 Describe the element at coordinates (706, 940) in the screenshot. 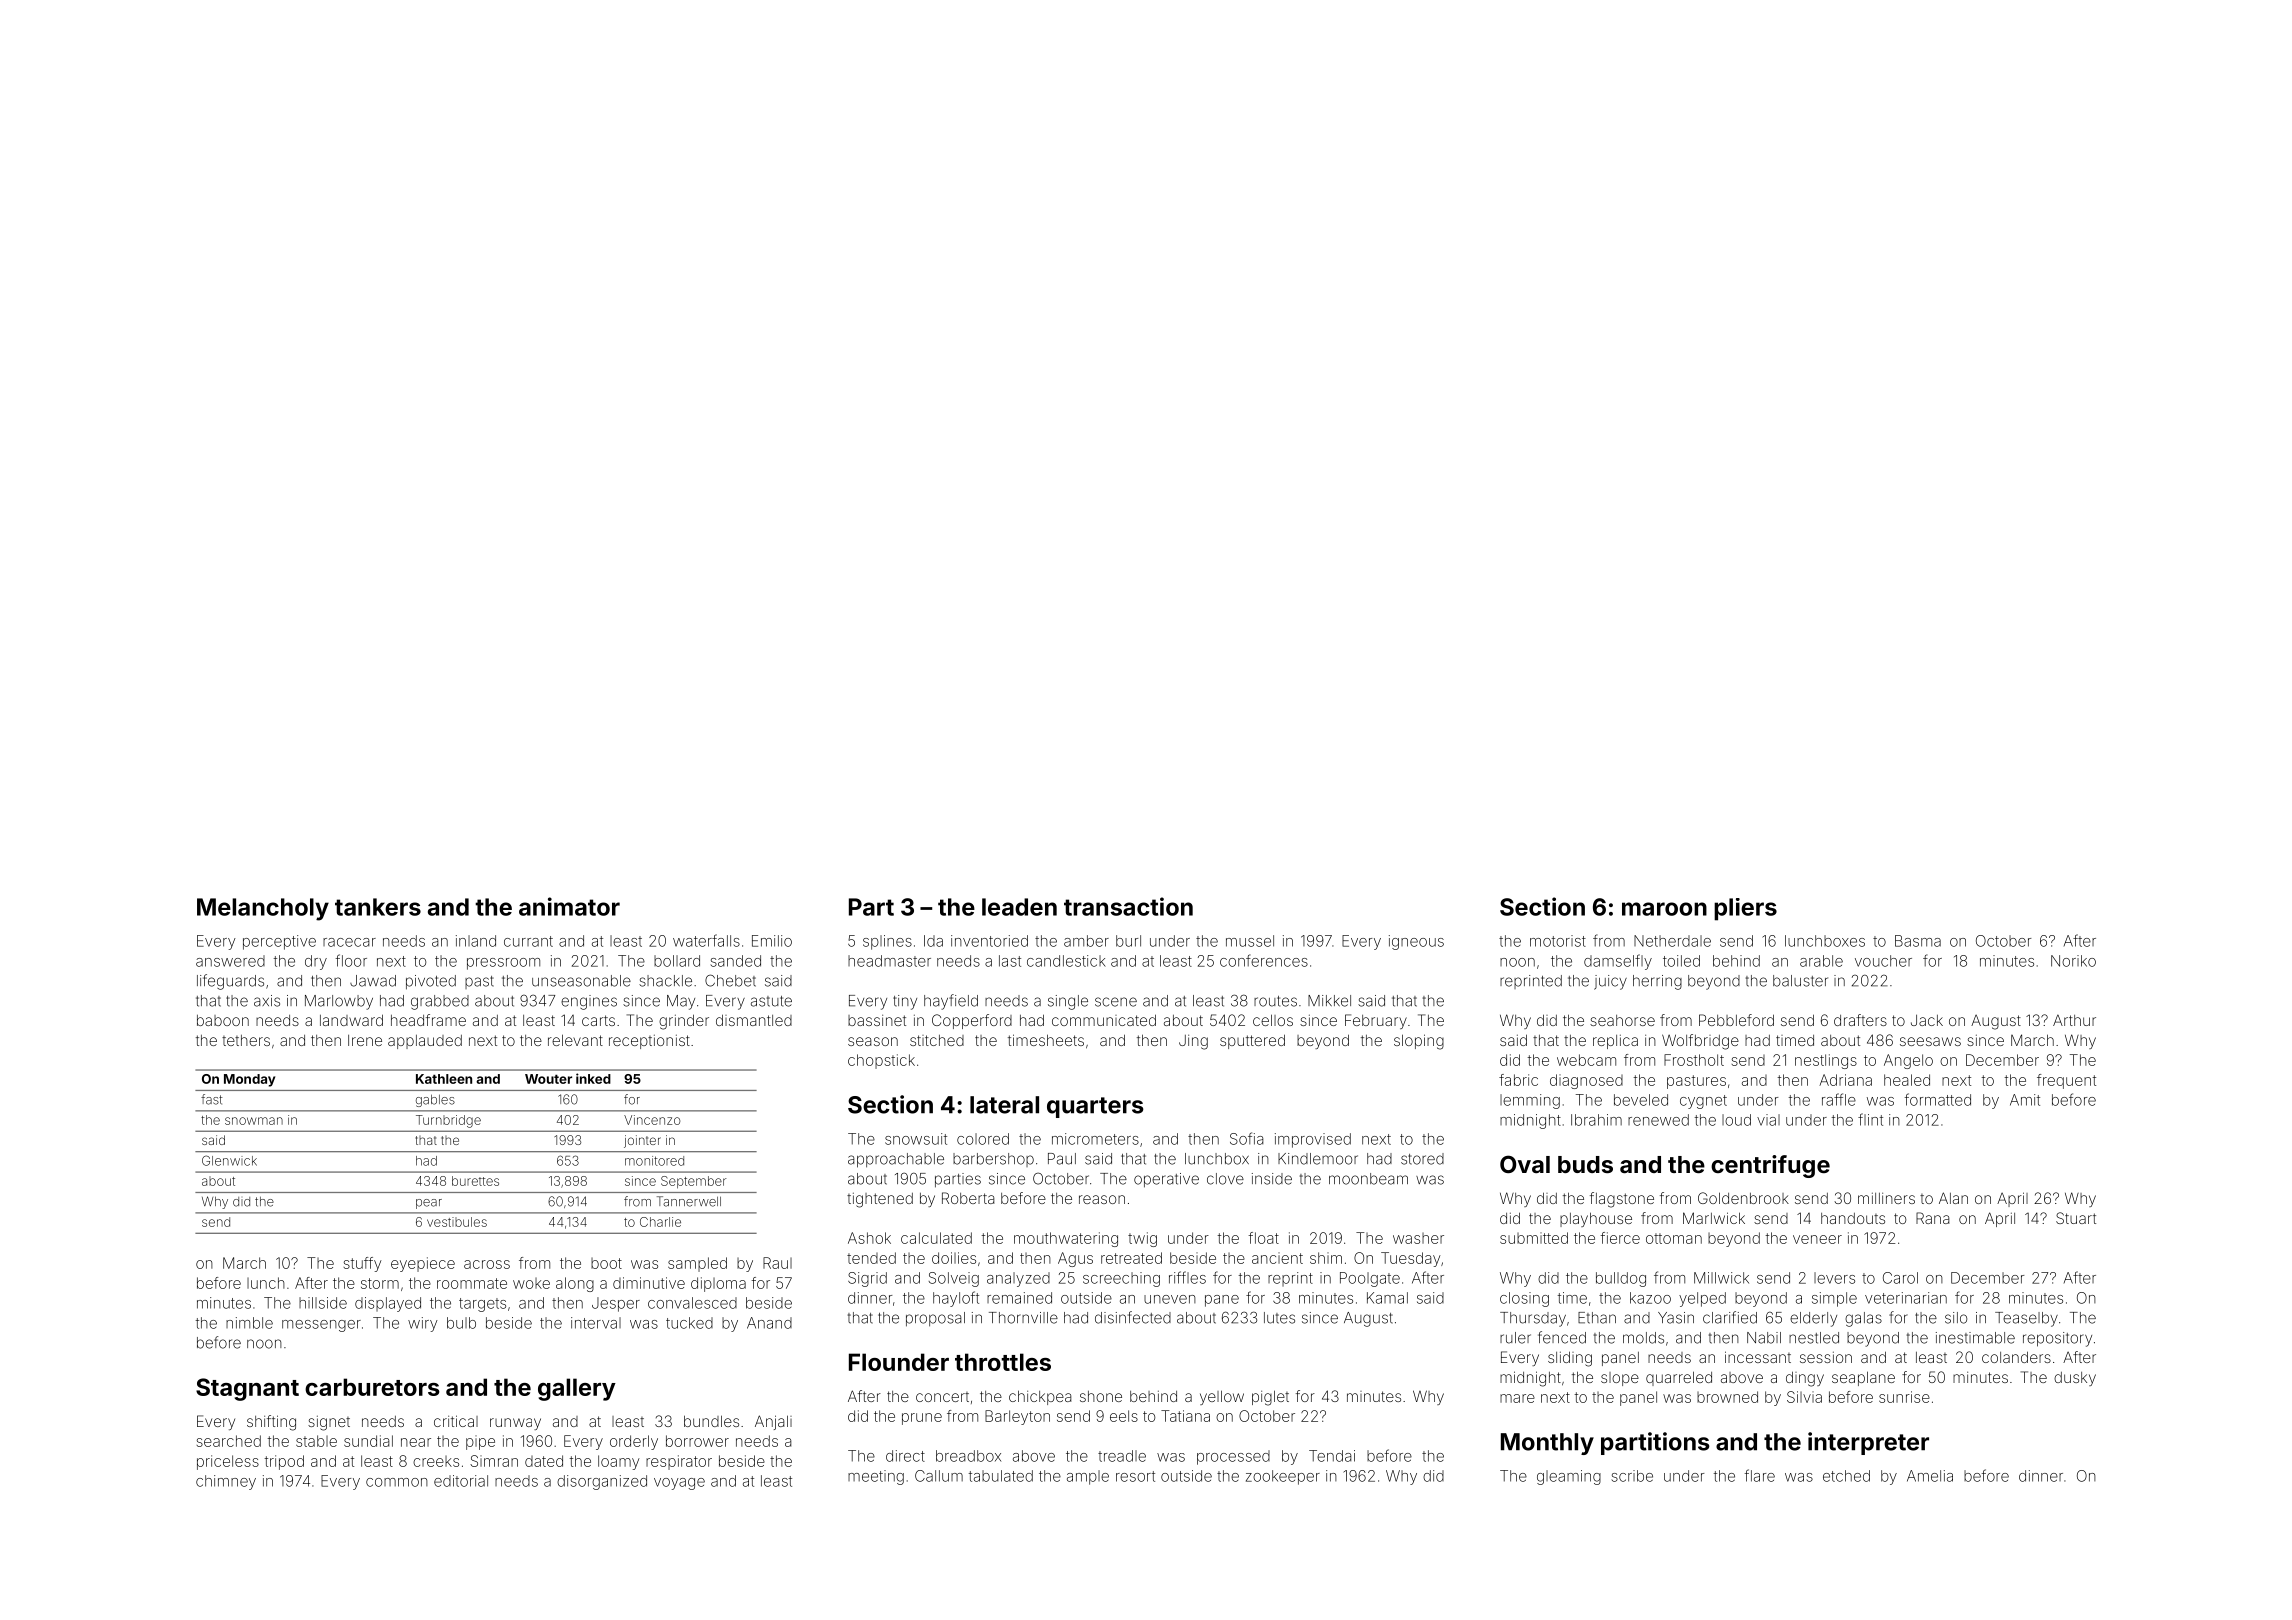

I see `waterfalls` at that location.
